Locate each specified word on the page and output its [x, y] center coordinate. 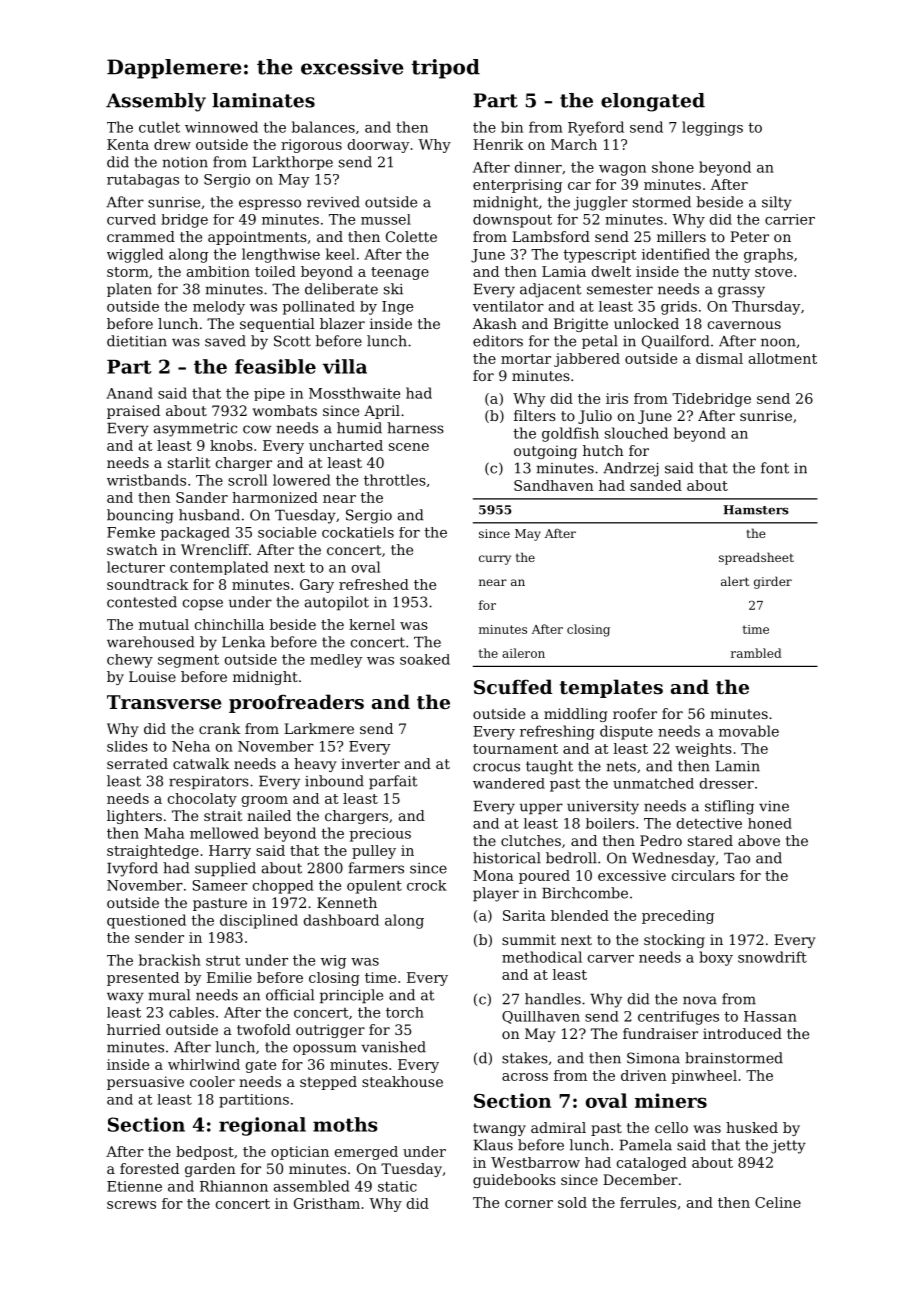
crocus [496, 767]
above [759, 840]
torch [405, 1012]
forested [149, 1168]
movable [749, 731]
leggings [712, 128]
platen [129, 290]
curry [495, 560]
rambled [756, 653]
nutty [731, 273]
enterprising [517, 186]
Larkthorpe [293, 163]
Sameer [220, 885]
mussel [386, 219]
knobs [231, 445]
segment [188, 661]
